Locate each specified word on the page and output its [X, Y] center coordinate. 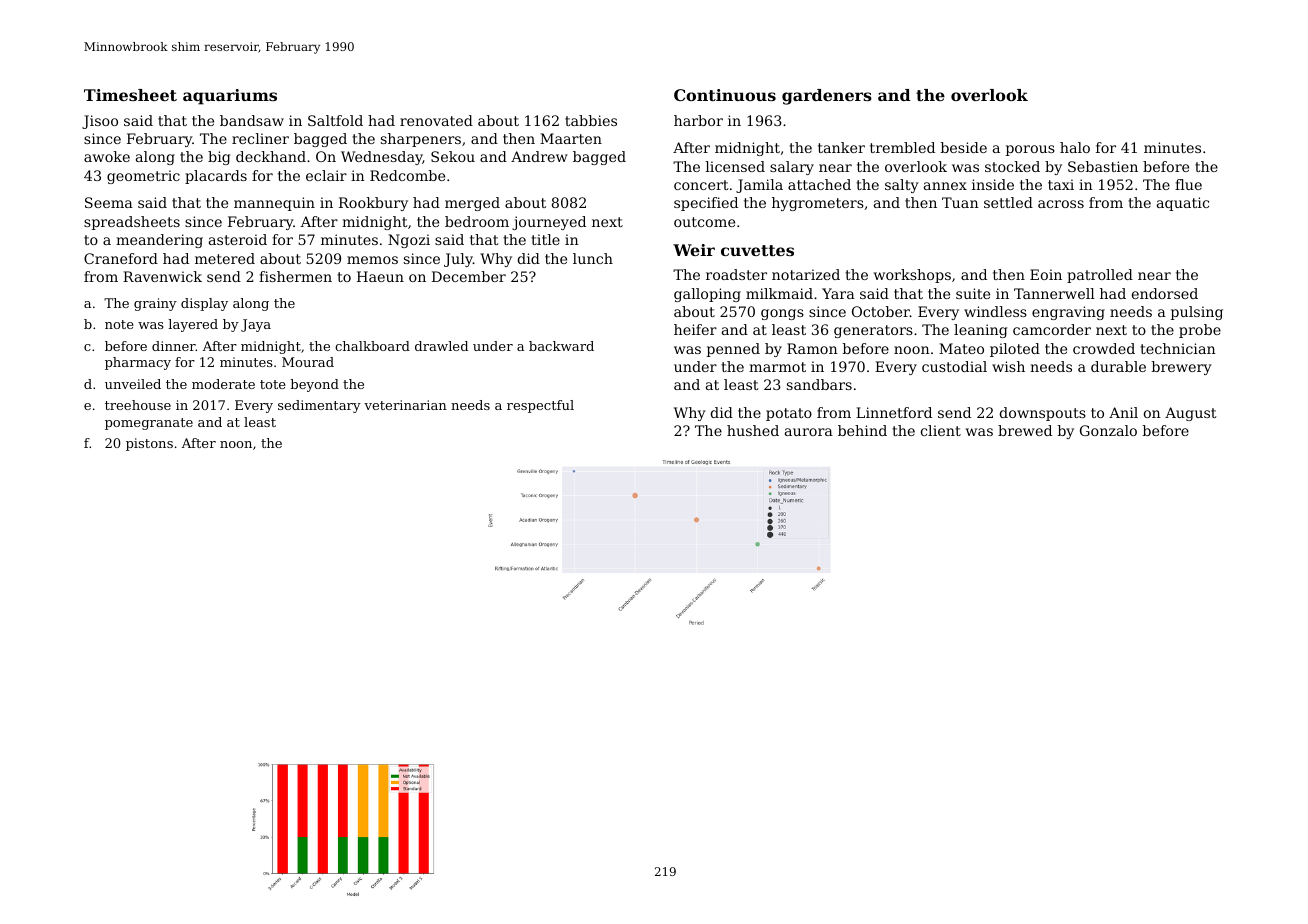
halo [1075, 147]
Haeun [380, 276]
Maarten [571, 138]
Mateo [961, 348]
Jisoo [100, 122]
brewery [1182, 368]
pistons [149, 444]
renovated [436, 120]
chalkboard [372, 346]
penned [733, 350]
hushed [753, 430]
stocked [1012, 166]
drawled [441, 346]
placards [216, 177]
